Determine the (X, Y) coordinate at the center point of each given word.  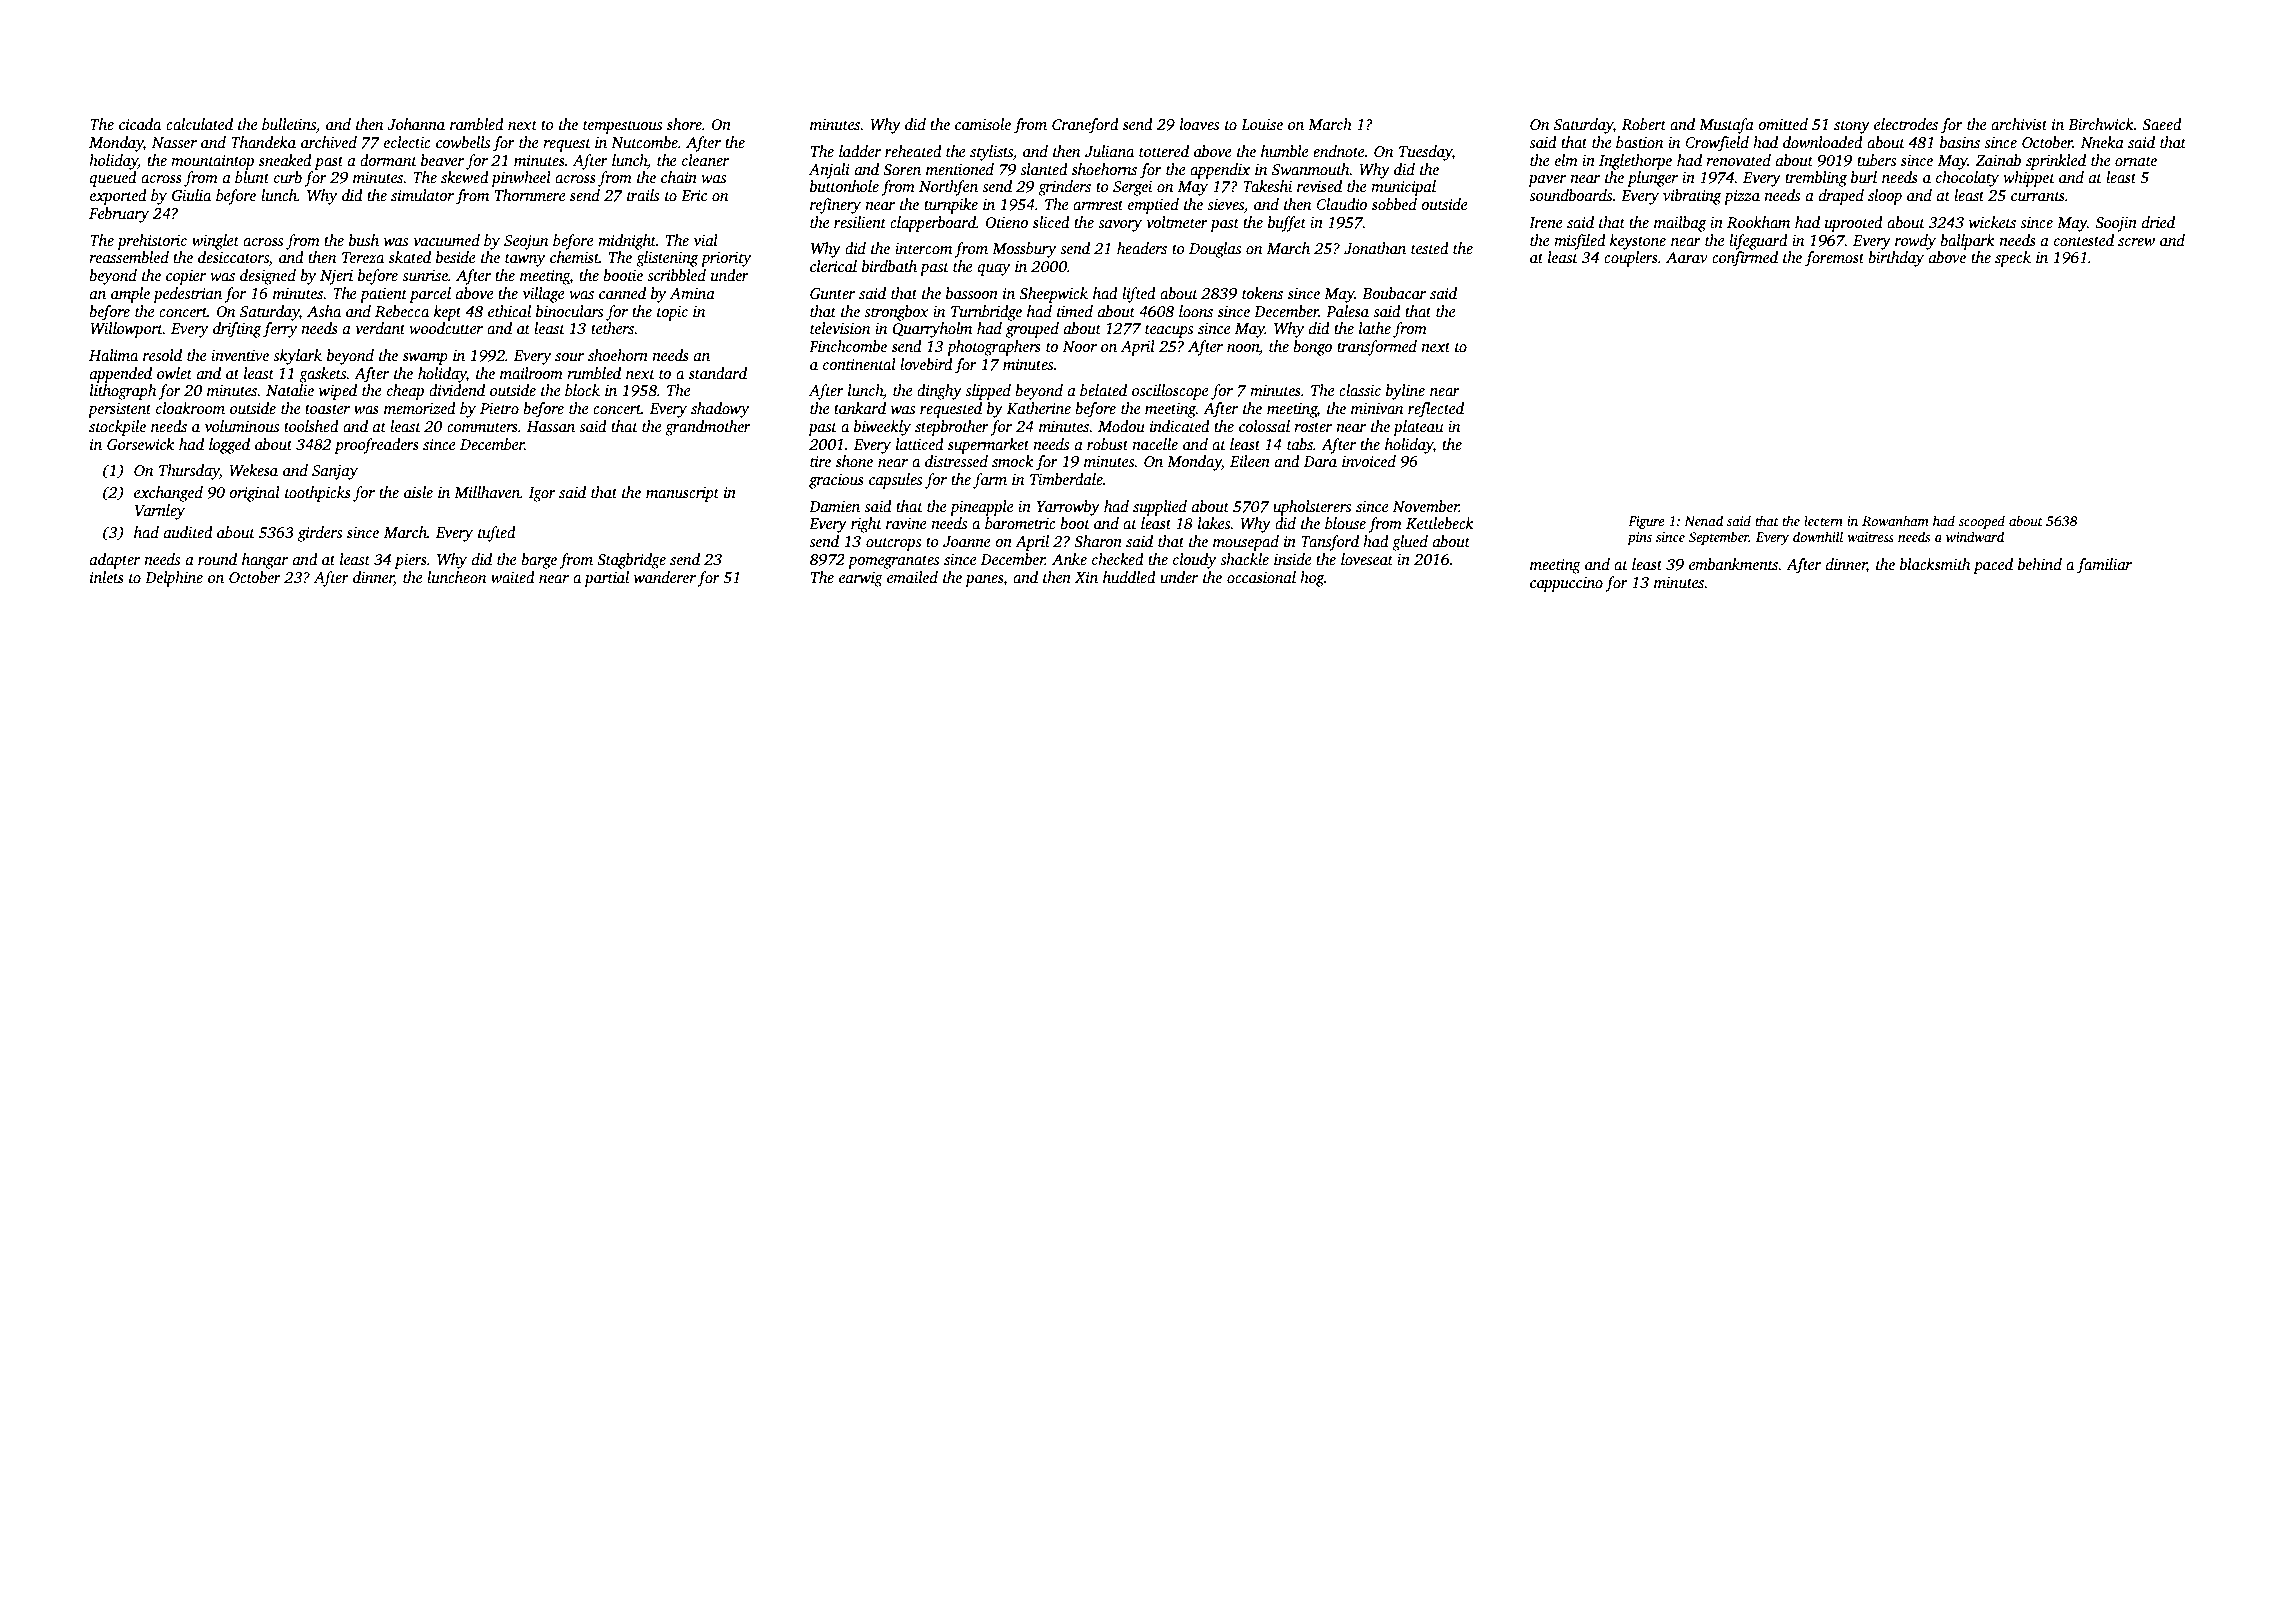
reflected (1436, 410)
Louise (1262, 125)
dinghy (939, 392)
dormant (388, 160)
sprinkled (2056, 162)
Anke (1069, 559)
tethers (612, 328)
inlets (107, 577)
